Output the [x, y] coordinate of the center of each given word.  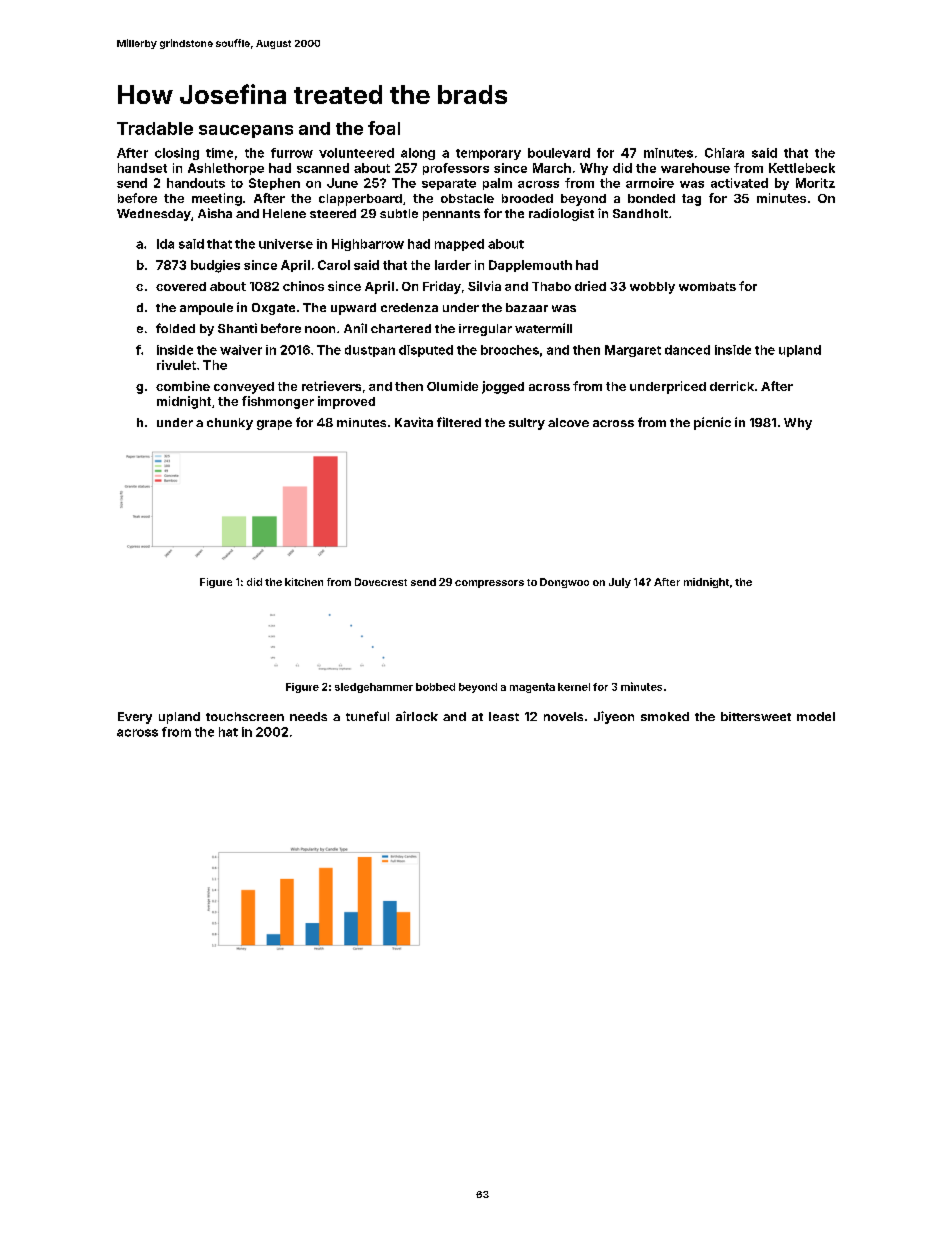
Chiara [724, 153]
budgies [215, 266]
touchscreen [245, 716]
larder [453, 265]
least [504, 716]
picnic [712, 423]
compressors [489, 584]
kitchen [304, 582]
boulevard [559, 153]
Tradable [155, 128]
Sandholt [640, 213]
